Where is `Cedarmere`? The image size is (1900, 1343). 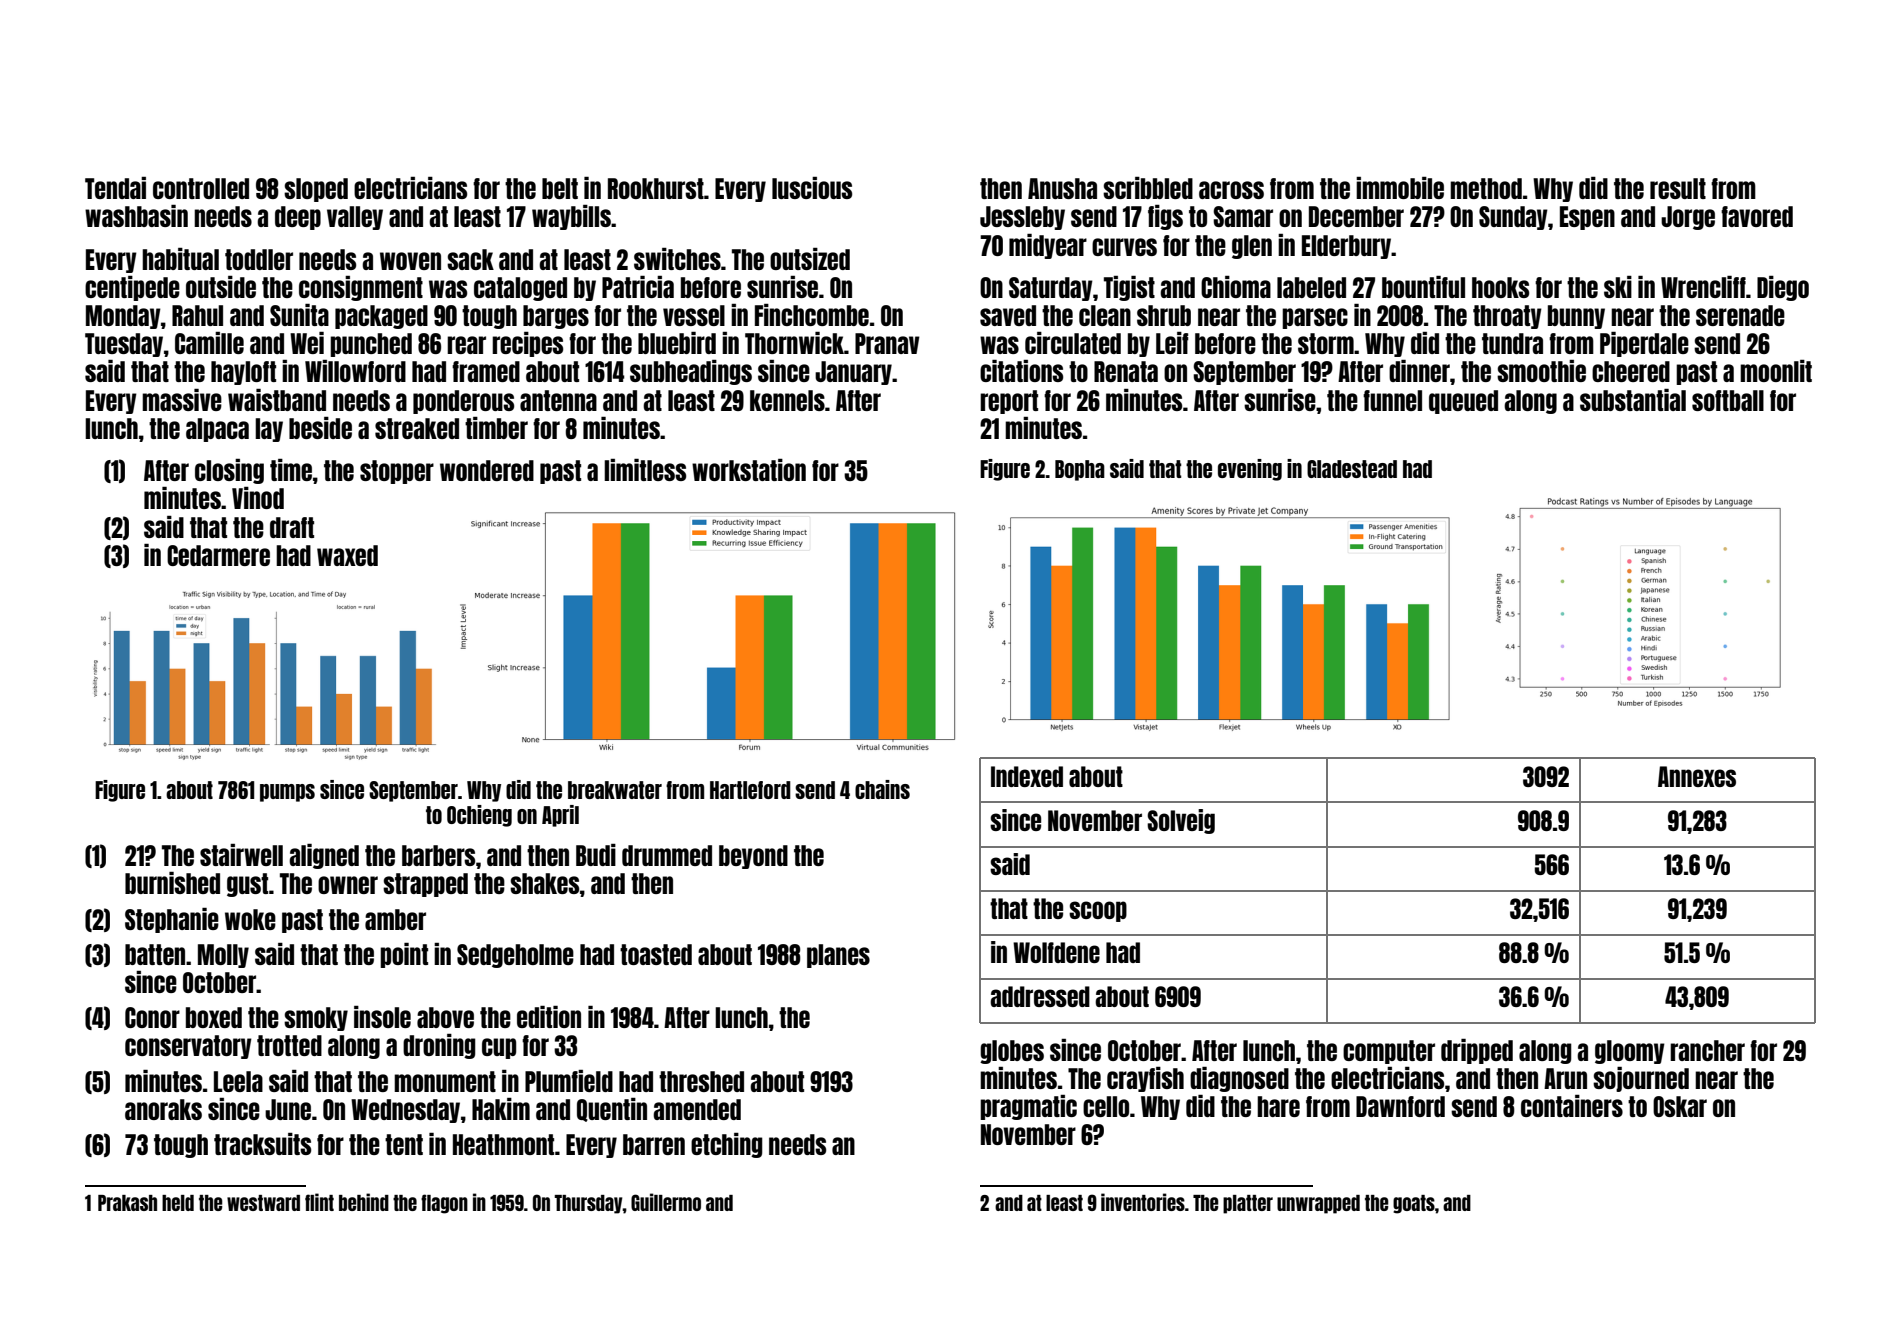
Cedarmere is located at coordinates (218, 555).
